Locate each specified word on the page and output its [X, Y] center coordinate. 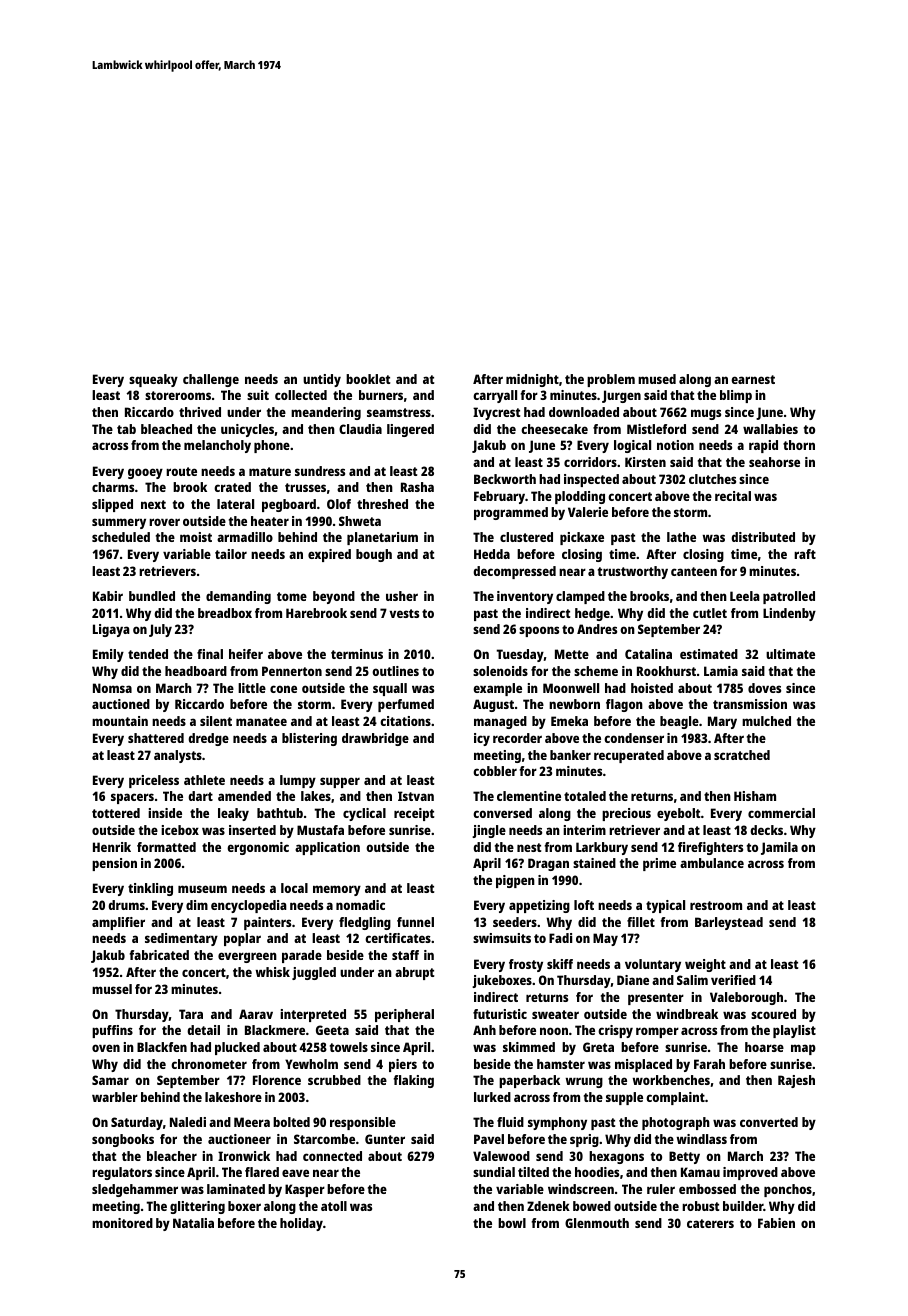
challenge [211, 380]
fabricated [159, 955]
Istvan [416, 796]
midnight [532, 380]
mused [657, 379]
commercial [781, 813]
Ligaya [111, 630]
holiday [301, 1224]
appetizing [539, 906]
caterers [710, 1223]
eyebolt [678, 814]
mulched [766, 721]
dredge [208, 739]
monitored [122, 1223]
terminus [357, 654]
